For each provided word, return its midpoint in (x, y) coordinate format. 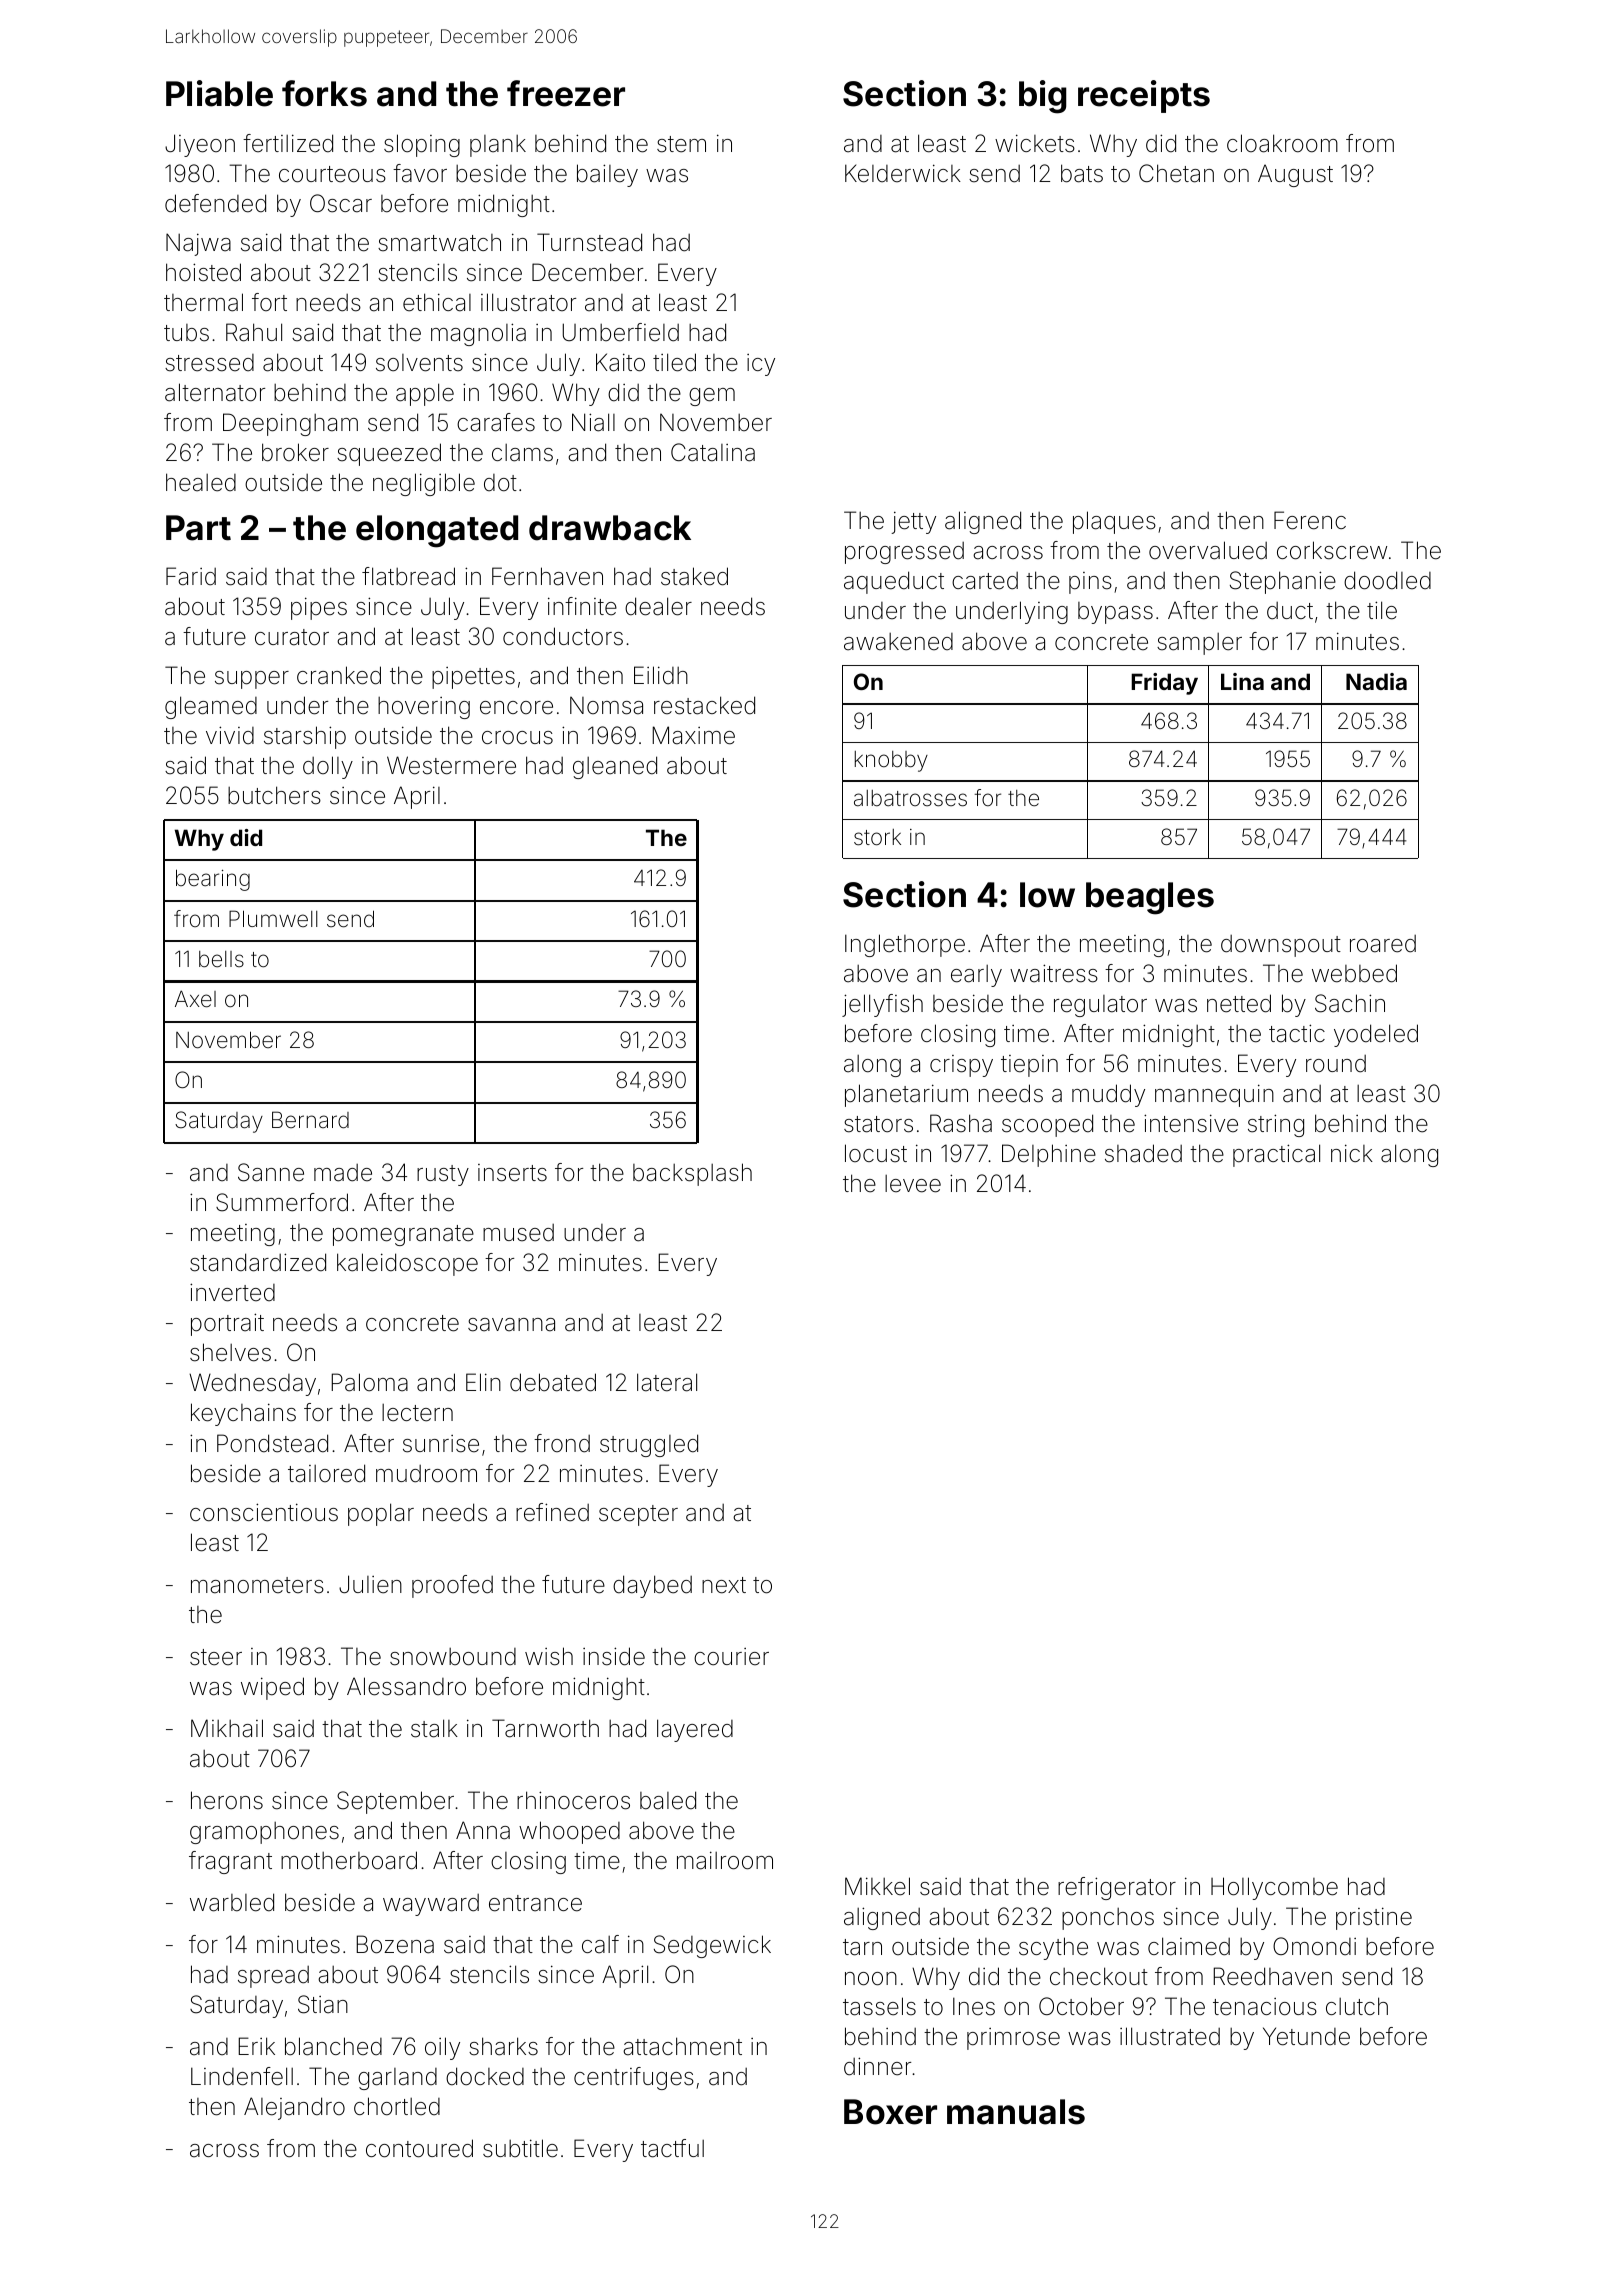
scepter (638, 1515)
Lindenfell (242, 2076)
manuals (1016, 2112)
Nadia (1376, 681)
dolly (328, 767)
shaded (1143, 1153)
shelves (230, 1352)
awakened (898, 642)
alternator (215, 392)
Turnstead (589, 242)
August (1295, 175)
